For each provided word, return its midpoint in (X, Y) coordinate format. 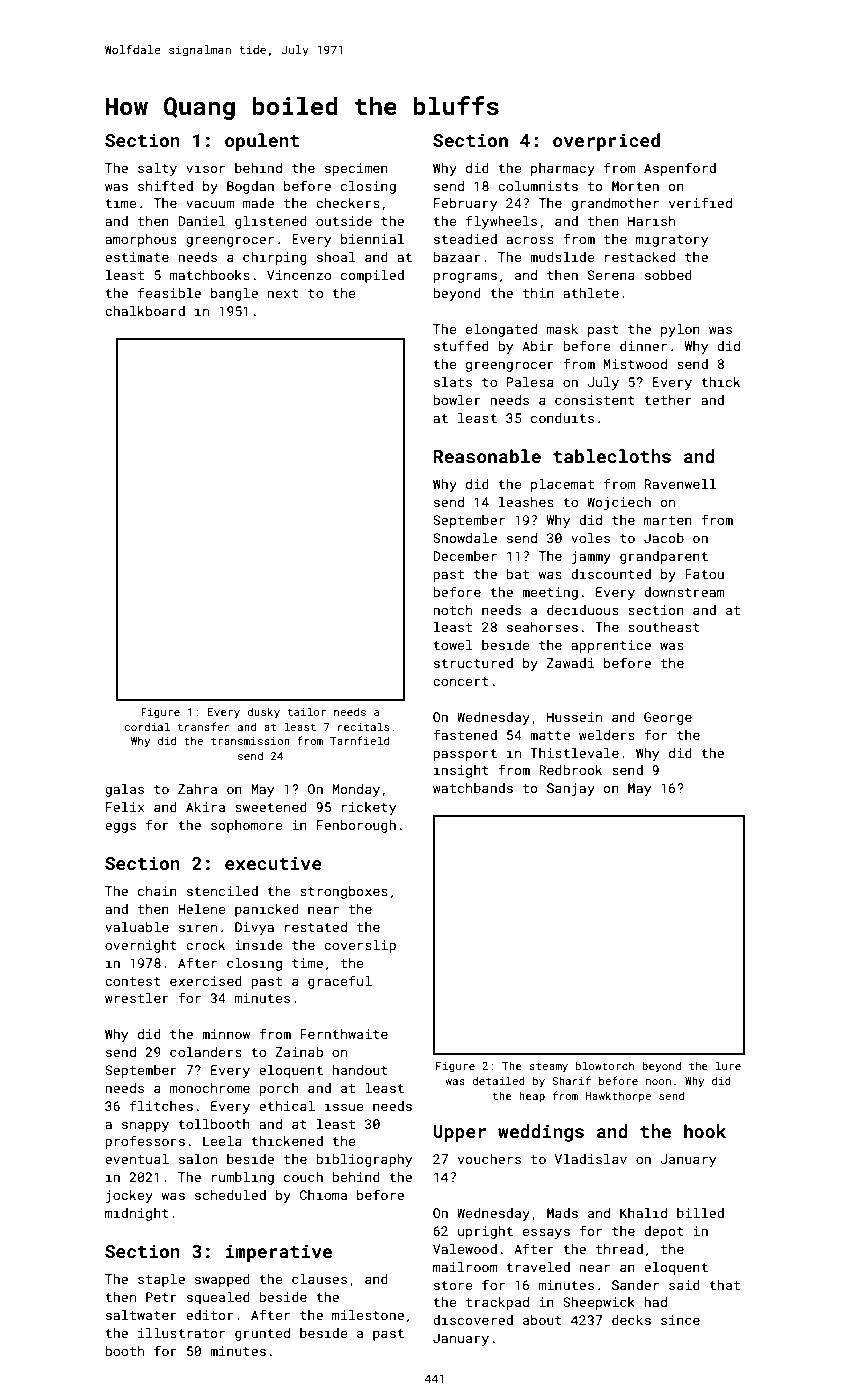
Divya (254, 928)
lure (728, 1065)
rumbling (243, 1178)
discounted (611, 574)
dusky (263, 713)
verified (700, 202)
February (465, 204)
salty (157, 169)
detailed (498, 1080)
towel (453, 645)
